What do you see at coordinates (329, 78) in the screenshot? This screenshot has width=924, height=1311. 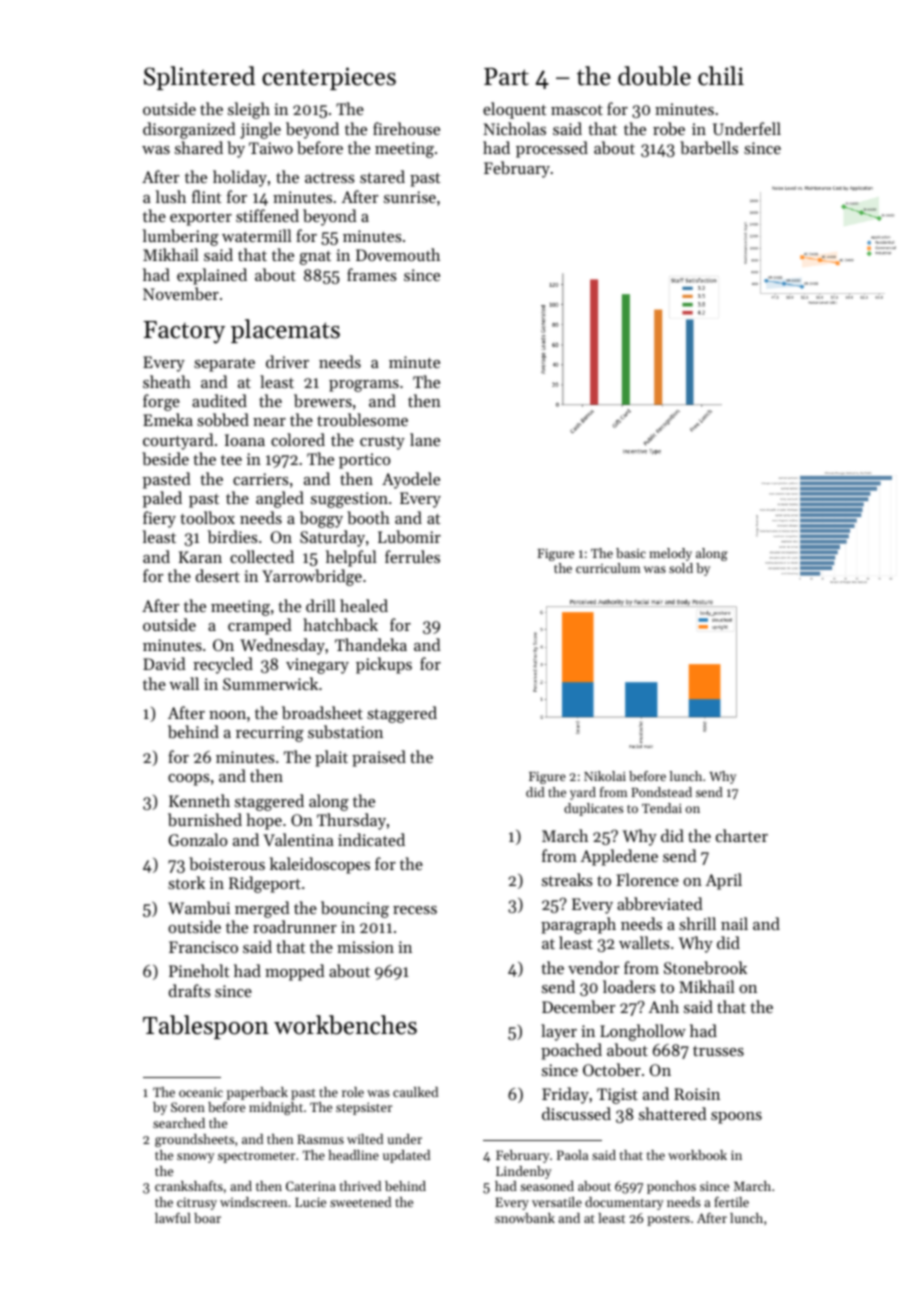 I see `centerpieces` at bounding box center [329, 78].
